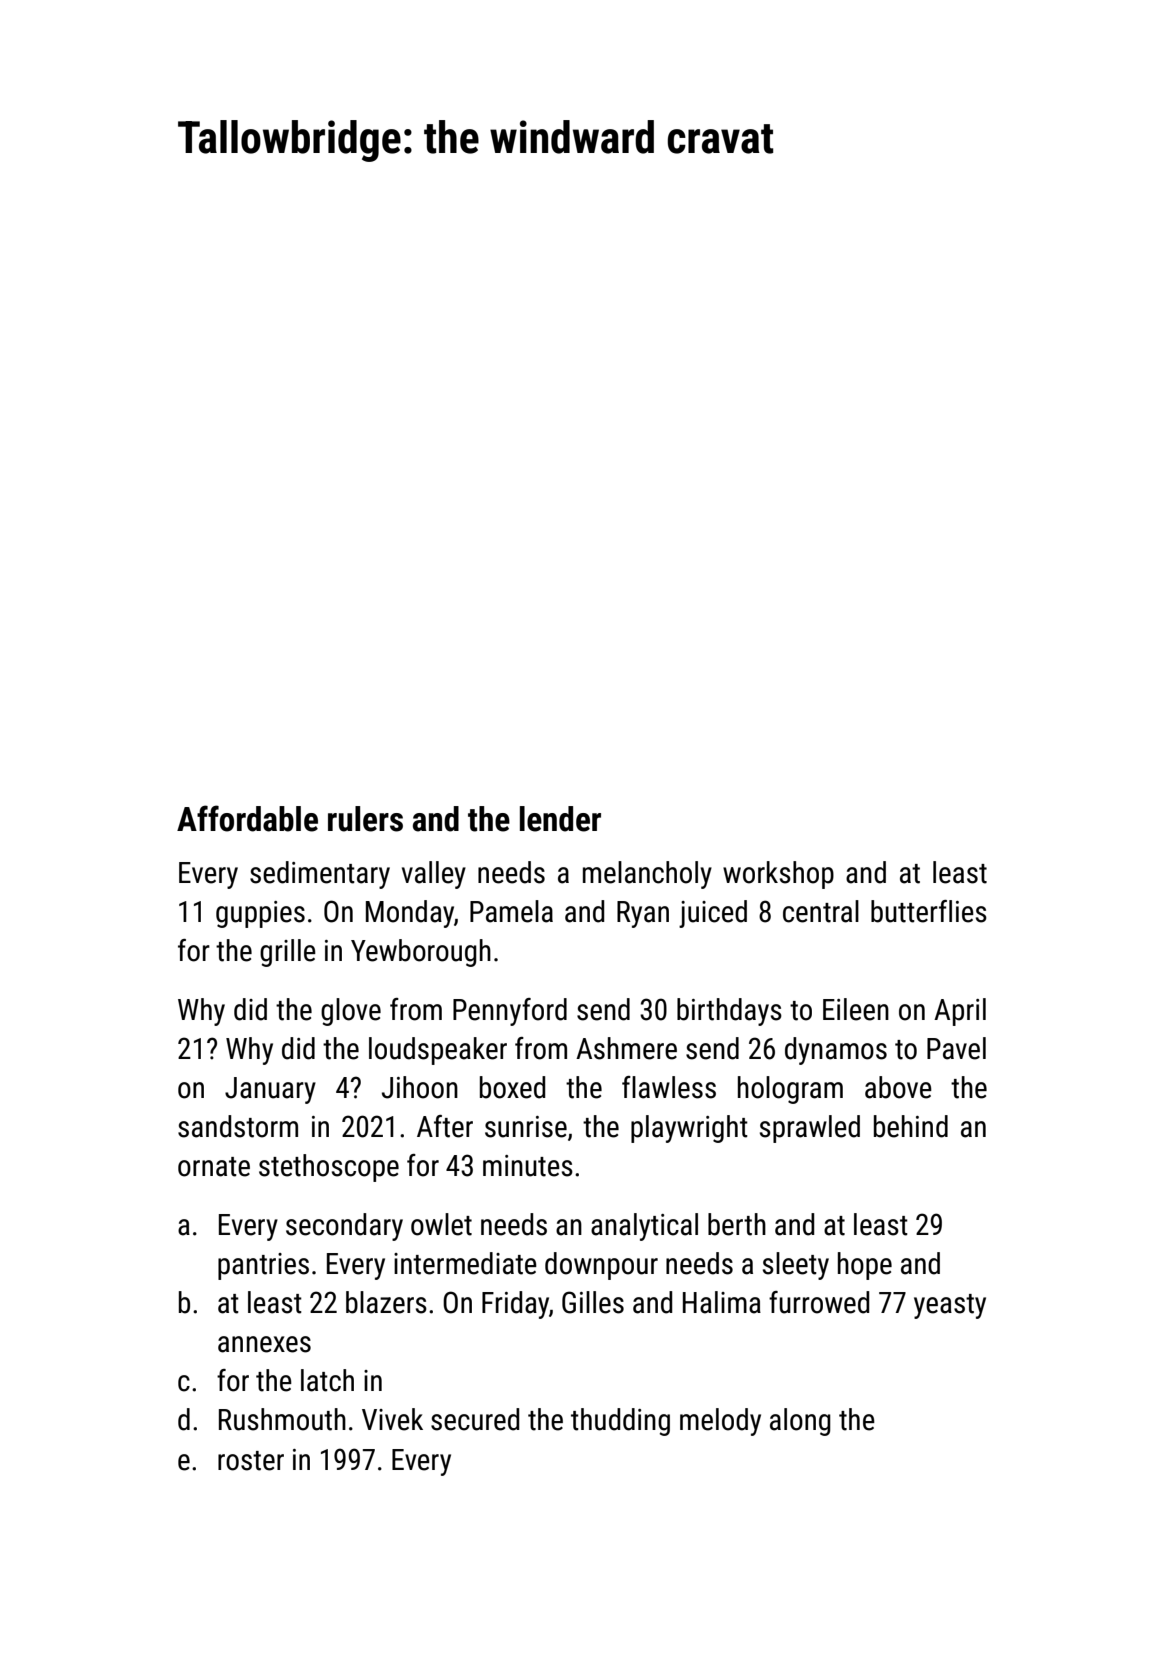 The height and width of the screenshot is (1654, 1165). I want to click on behind, so click(911, 1126).
